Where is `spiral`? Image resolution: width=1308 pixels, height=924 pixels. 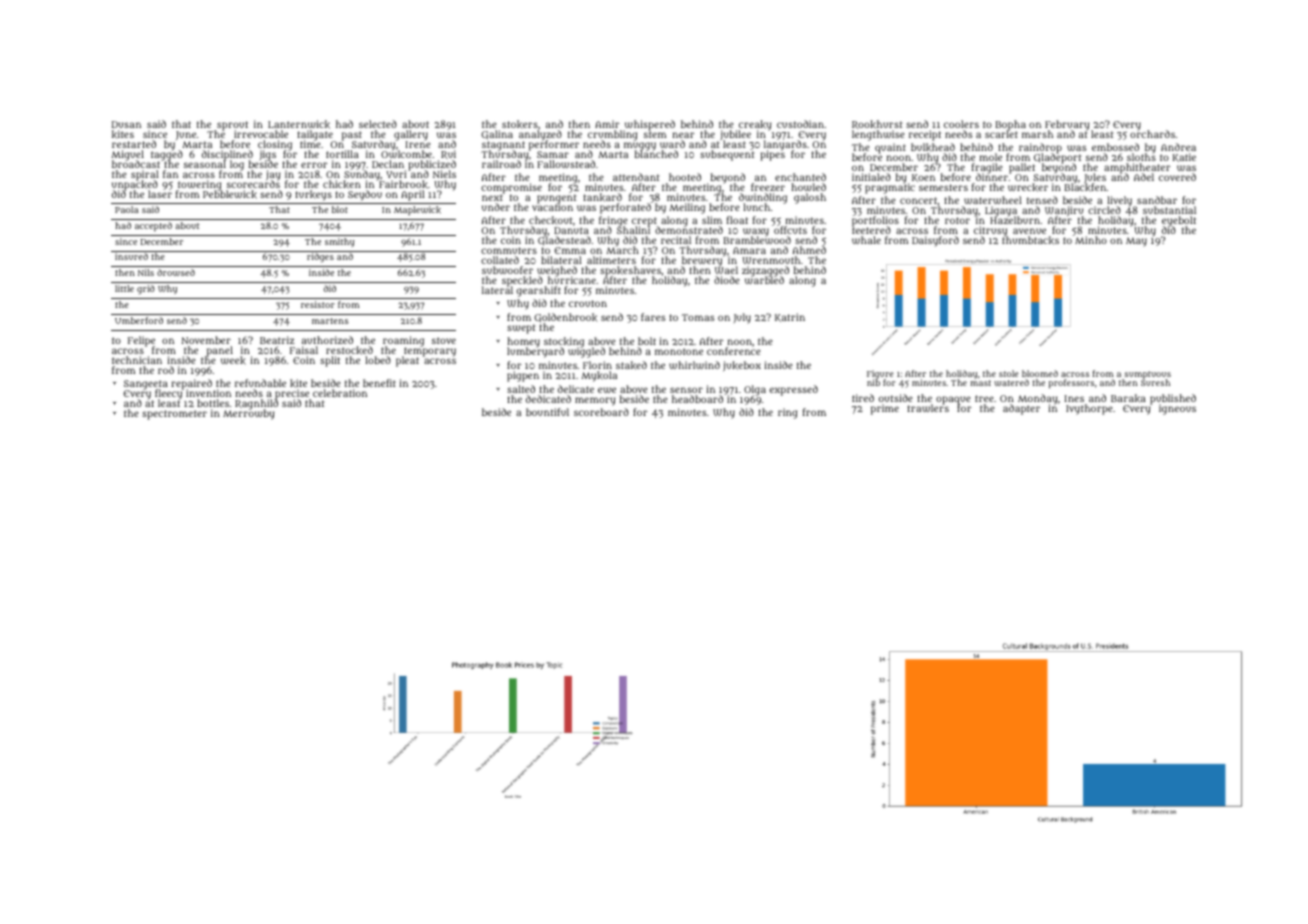
spiral is located at coordinates (145, 175).
